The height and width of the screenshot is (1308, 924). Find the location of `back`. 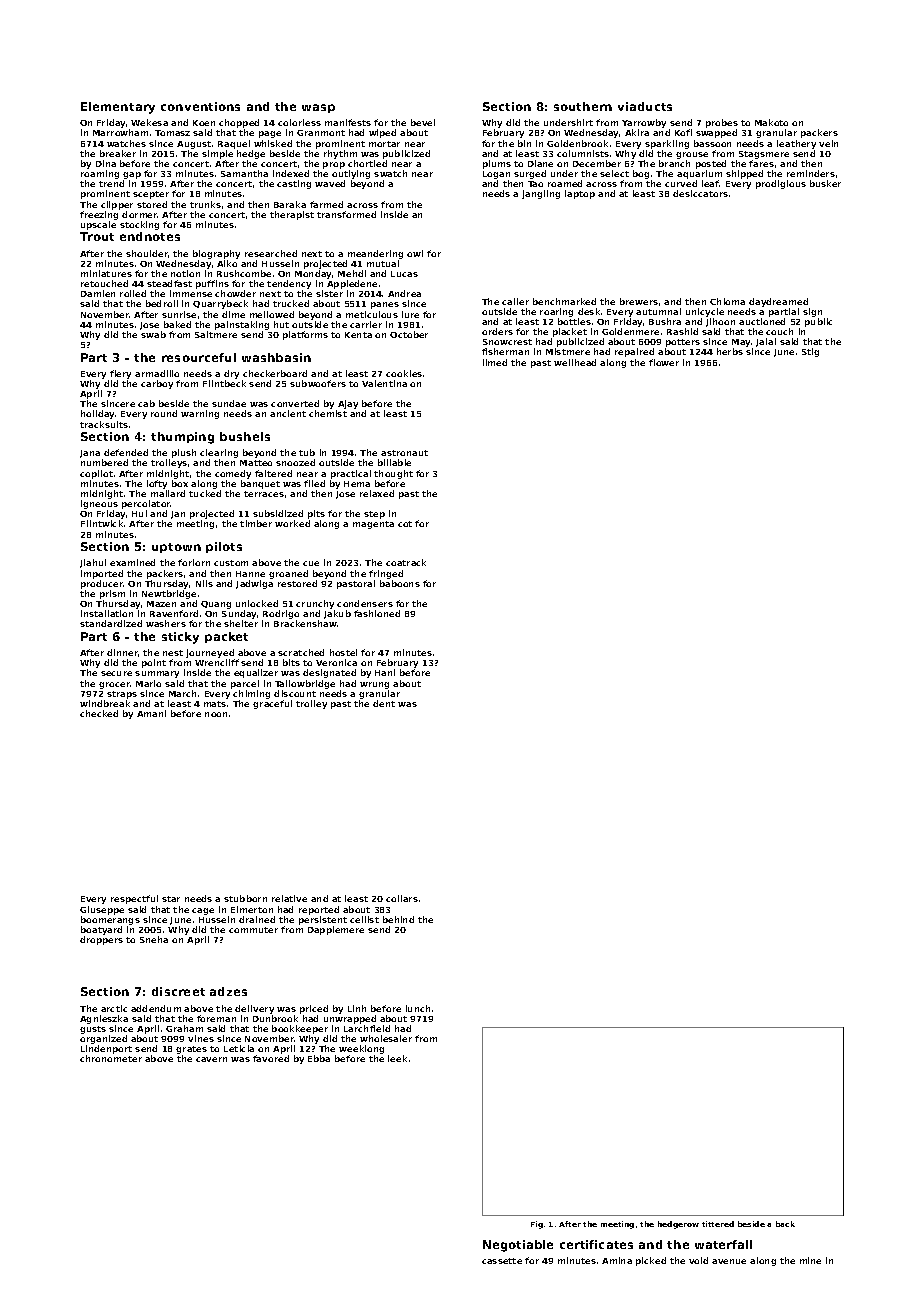

back is located at coordinates (785, 1224).
